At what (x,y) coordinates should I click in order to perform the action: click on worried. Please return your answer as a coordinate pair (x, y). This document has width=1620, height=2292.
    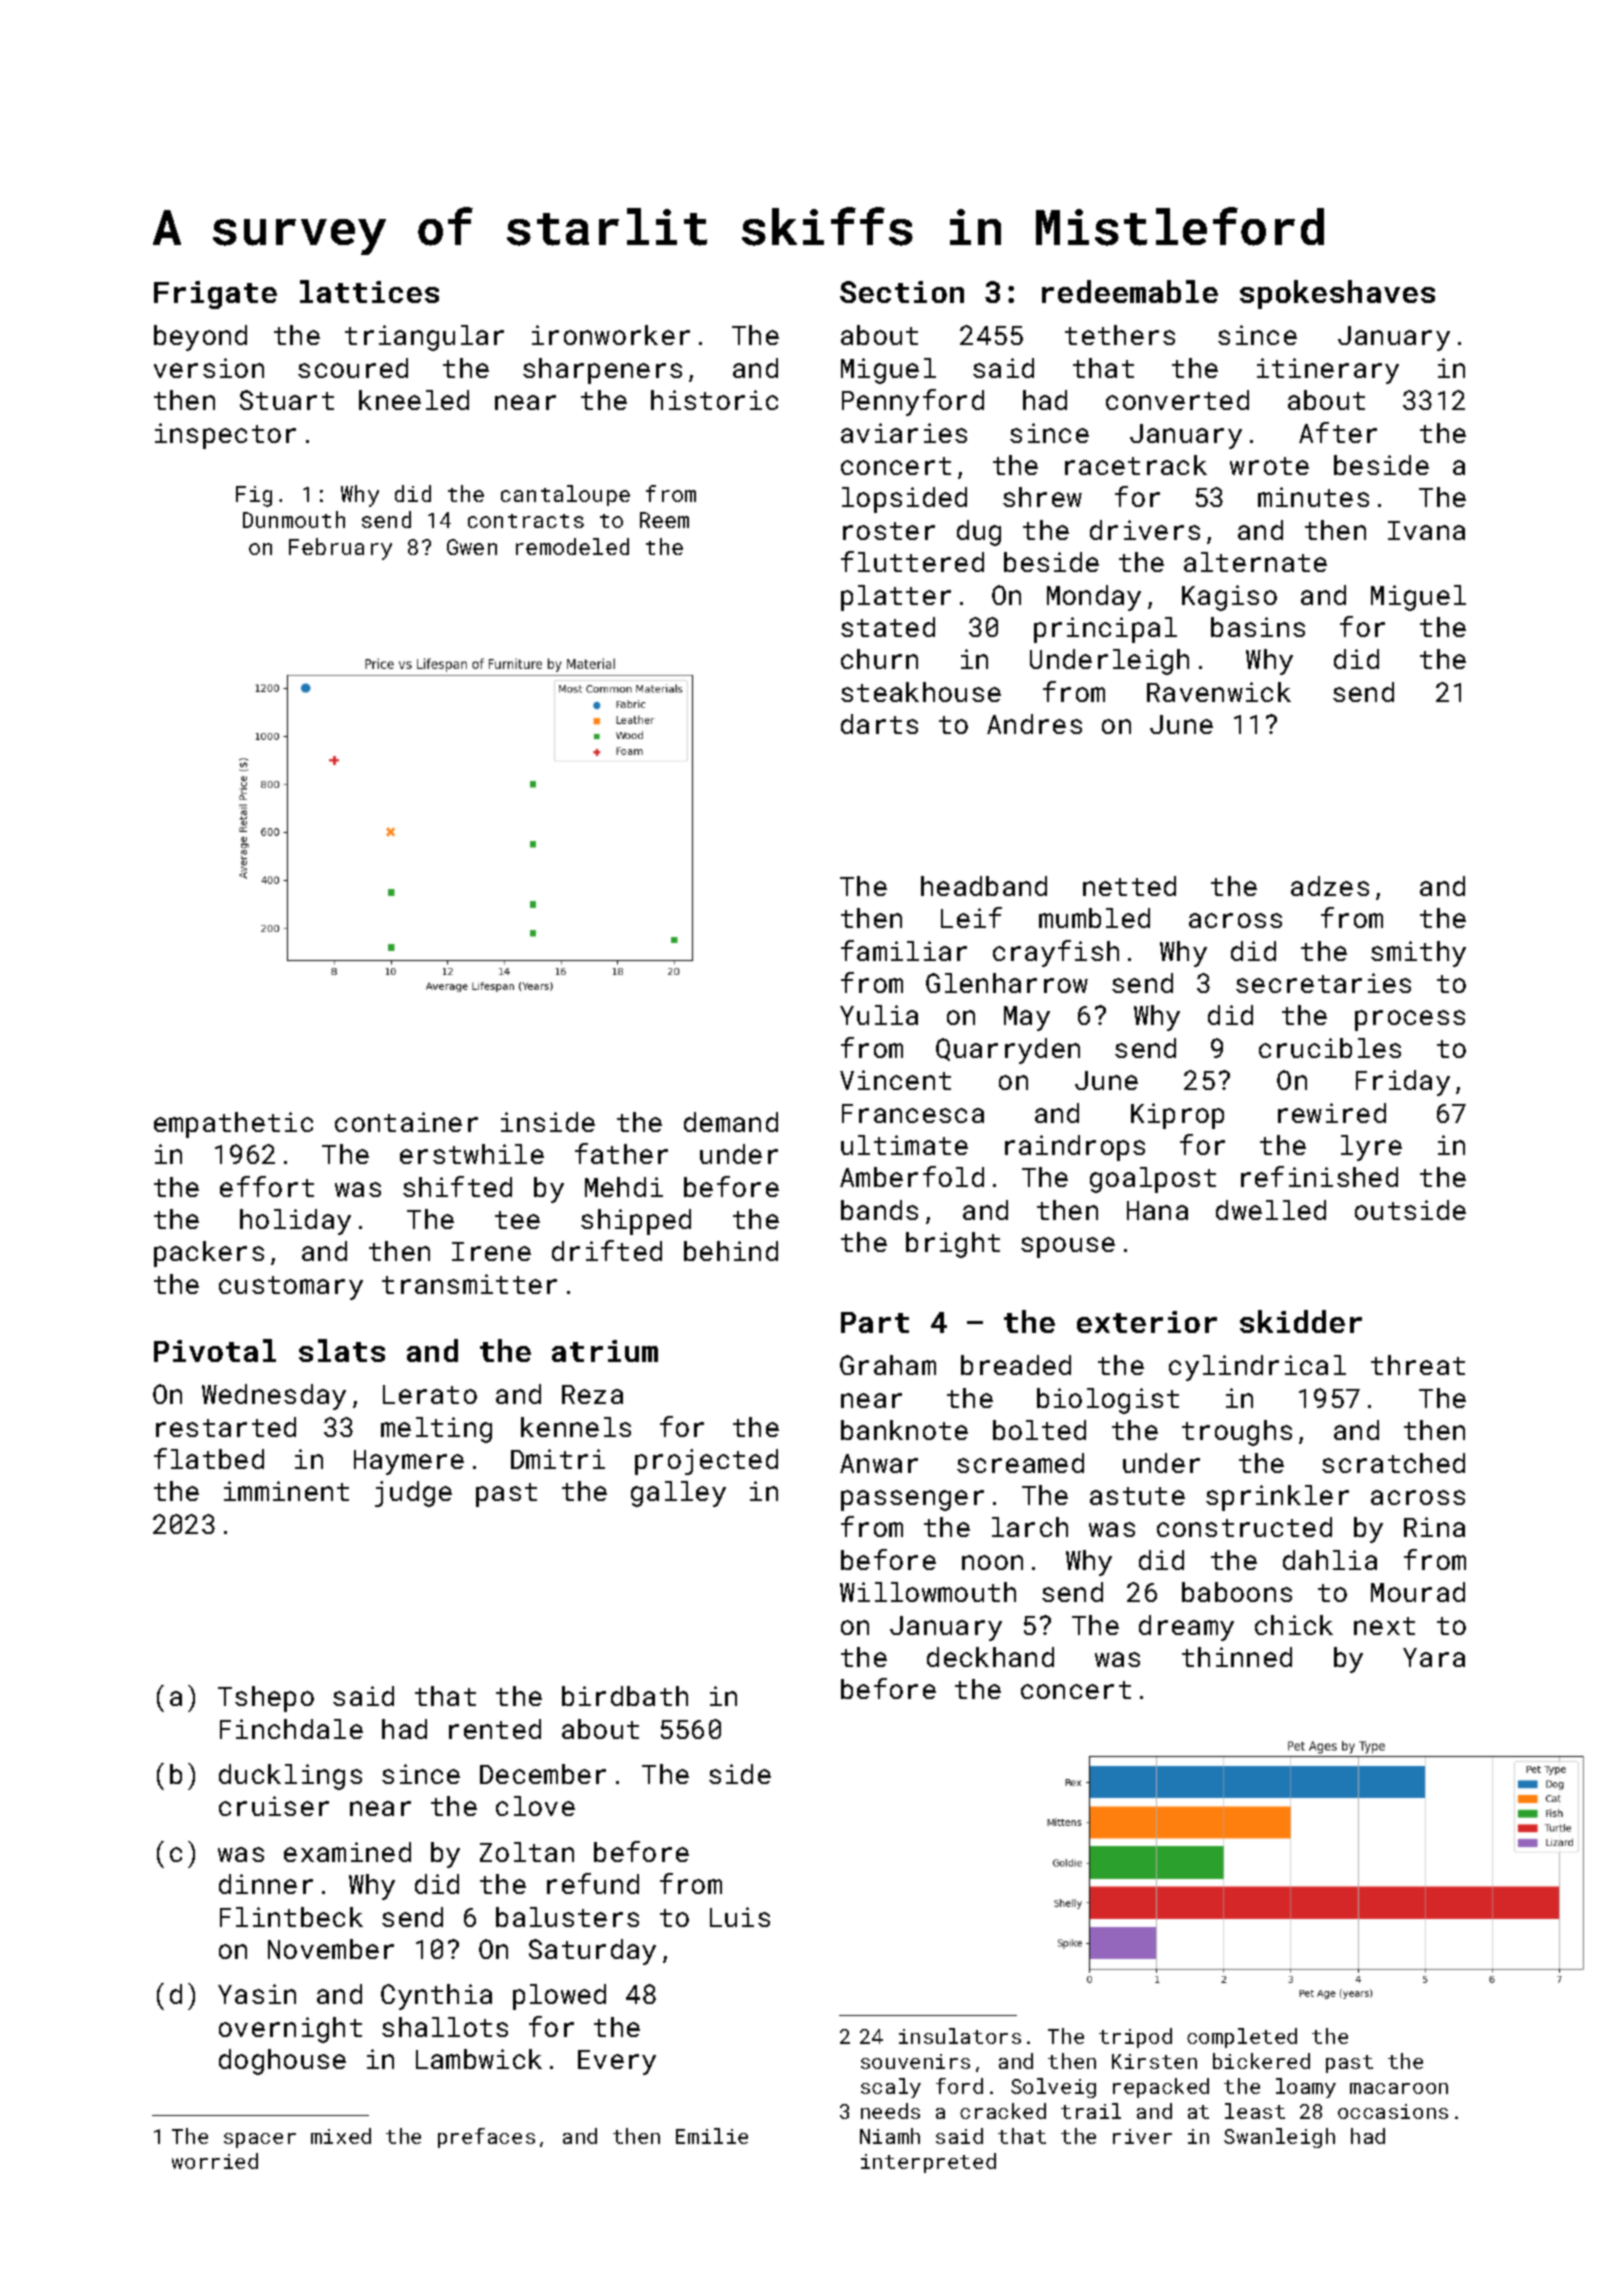
    Looking at the image, I should click on (215, 2161).
